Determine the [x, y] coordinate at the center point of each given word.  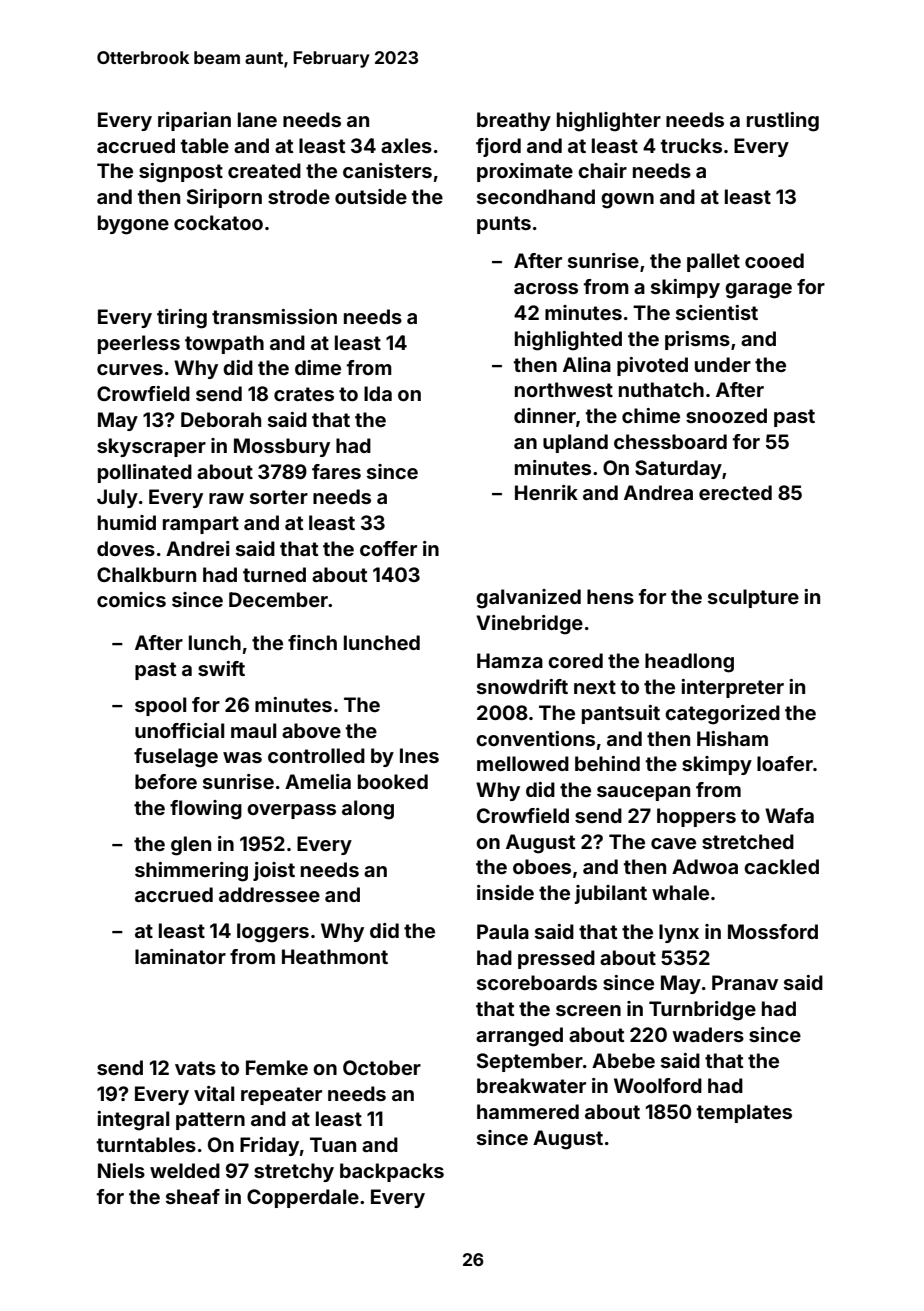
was [242, 757]
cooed [774, 260]
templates [744, 1113]
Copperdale [303, 1198]
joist [274, 871]
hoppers [696, 817]
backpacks [392, 1172]
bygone [133, 225]
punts [504, 225]
